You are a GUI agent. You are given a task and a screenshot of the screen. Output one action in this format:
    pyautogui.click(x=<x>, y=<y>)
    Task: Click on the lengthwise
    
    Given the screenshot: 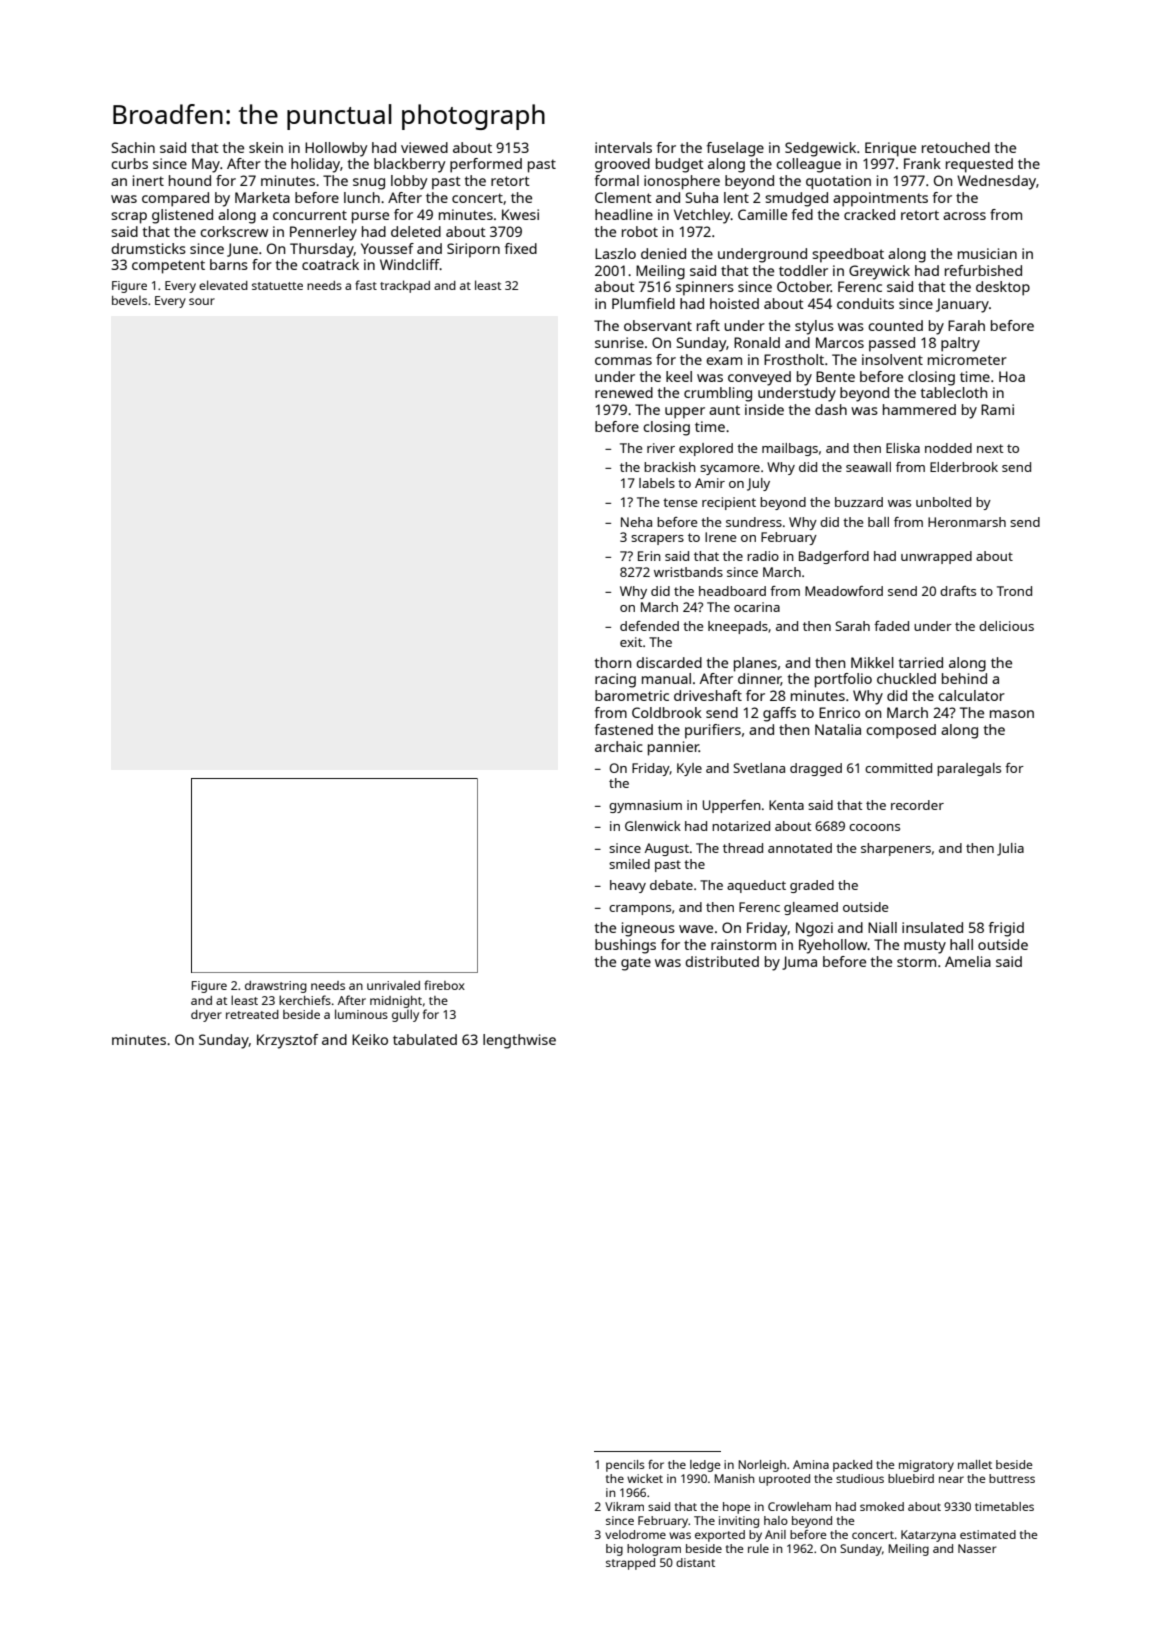 What is the action you would take?
    pyautogui.click(x=519, y=1041)
